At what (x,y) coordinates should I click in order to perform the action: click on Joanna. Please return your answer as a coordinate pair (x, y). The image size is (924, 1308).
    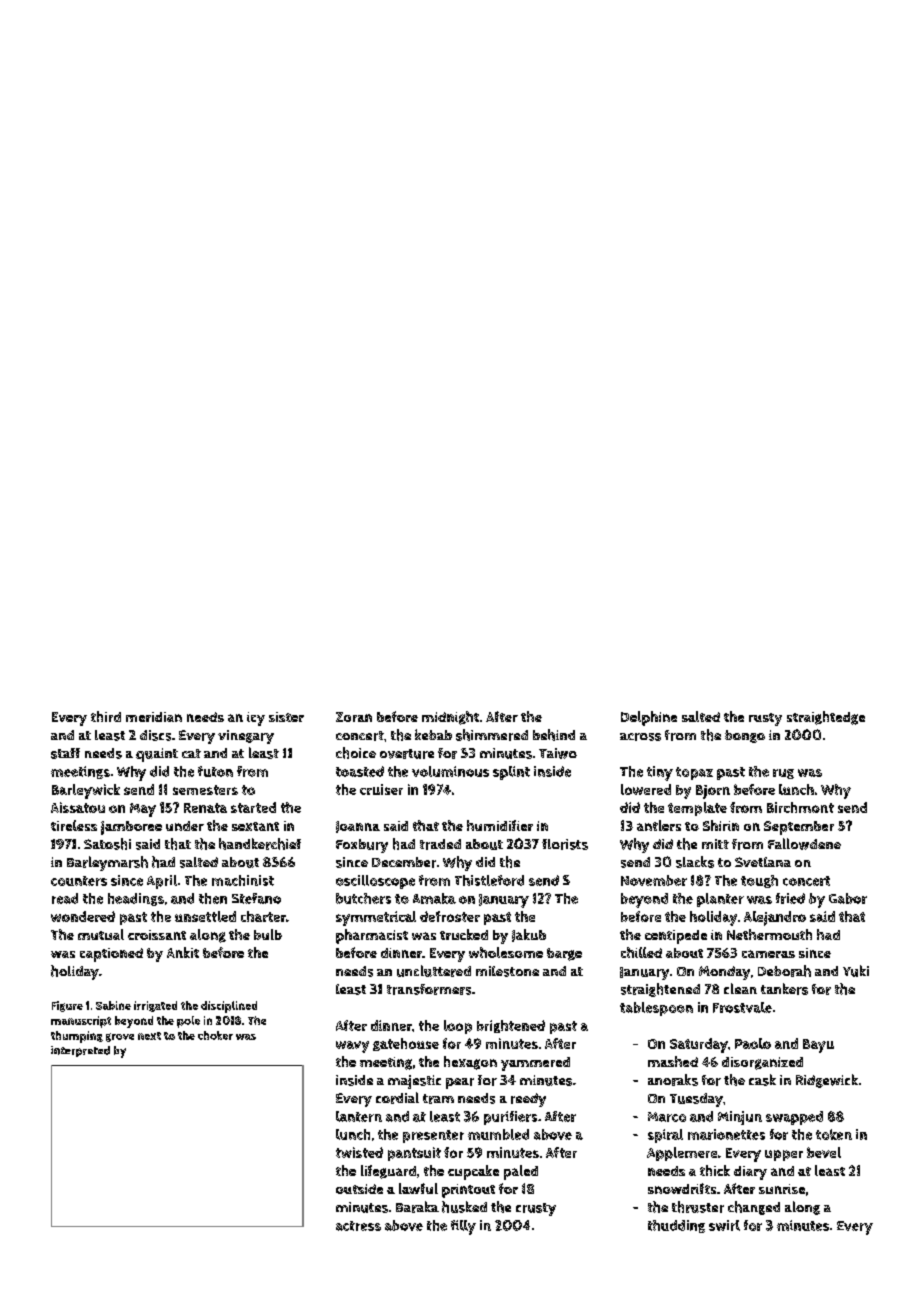
    Looking at the image, I should click on (358, 827).
